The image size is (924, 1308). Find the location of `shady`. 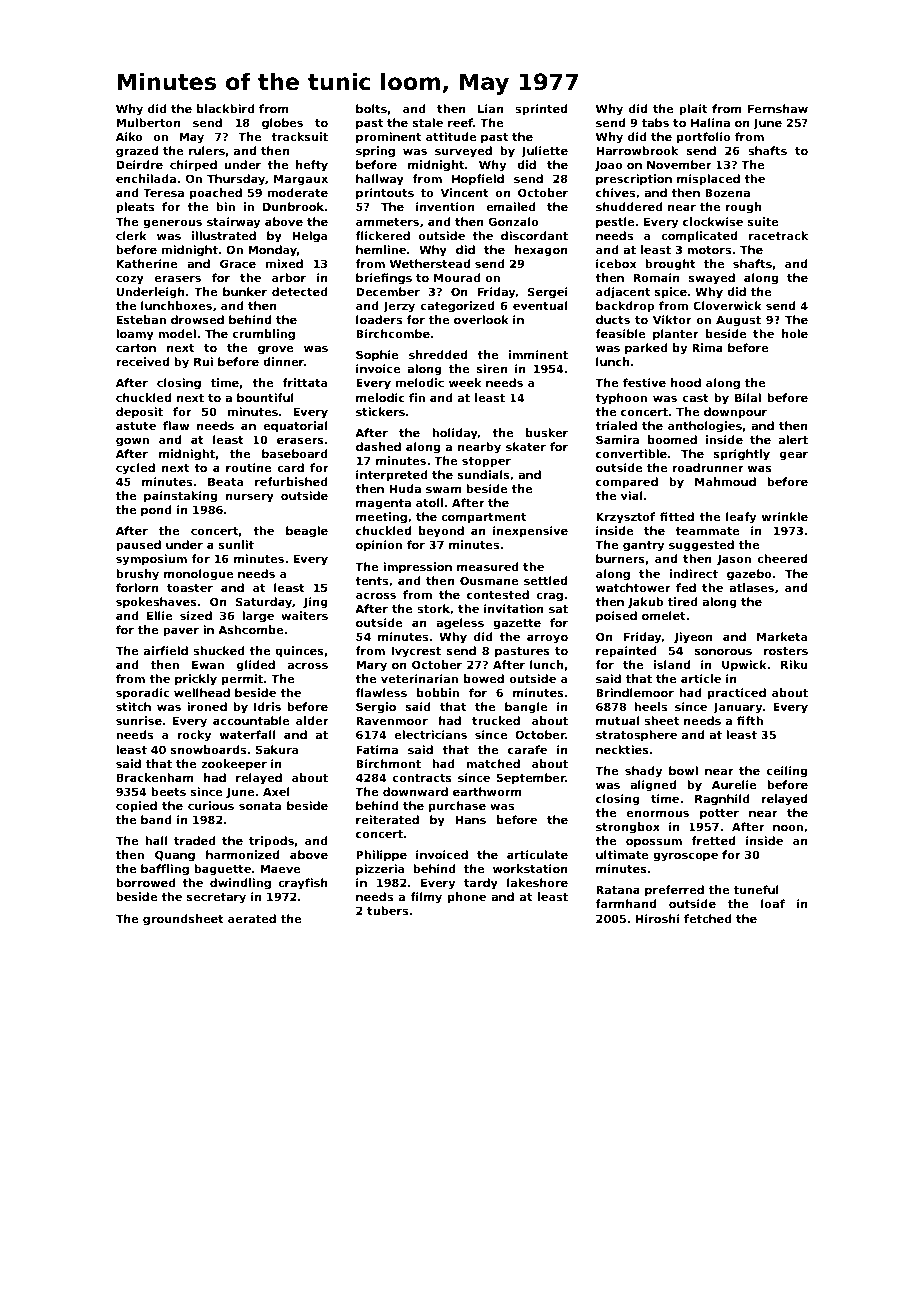

shady is located at coordinates (643, 772).
